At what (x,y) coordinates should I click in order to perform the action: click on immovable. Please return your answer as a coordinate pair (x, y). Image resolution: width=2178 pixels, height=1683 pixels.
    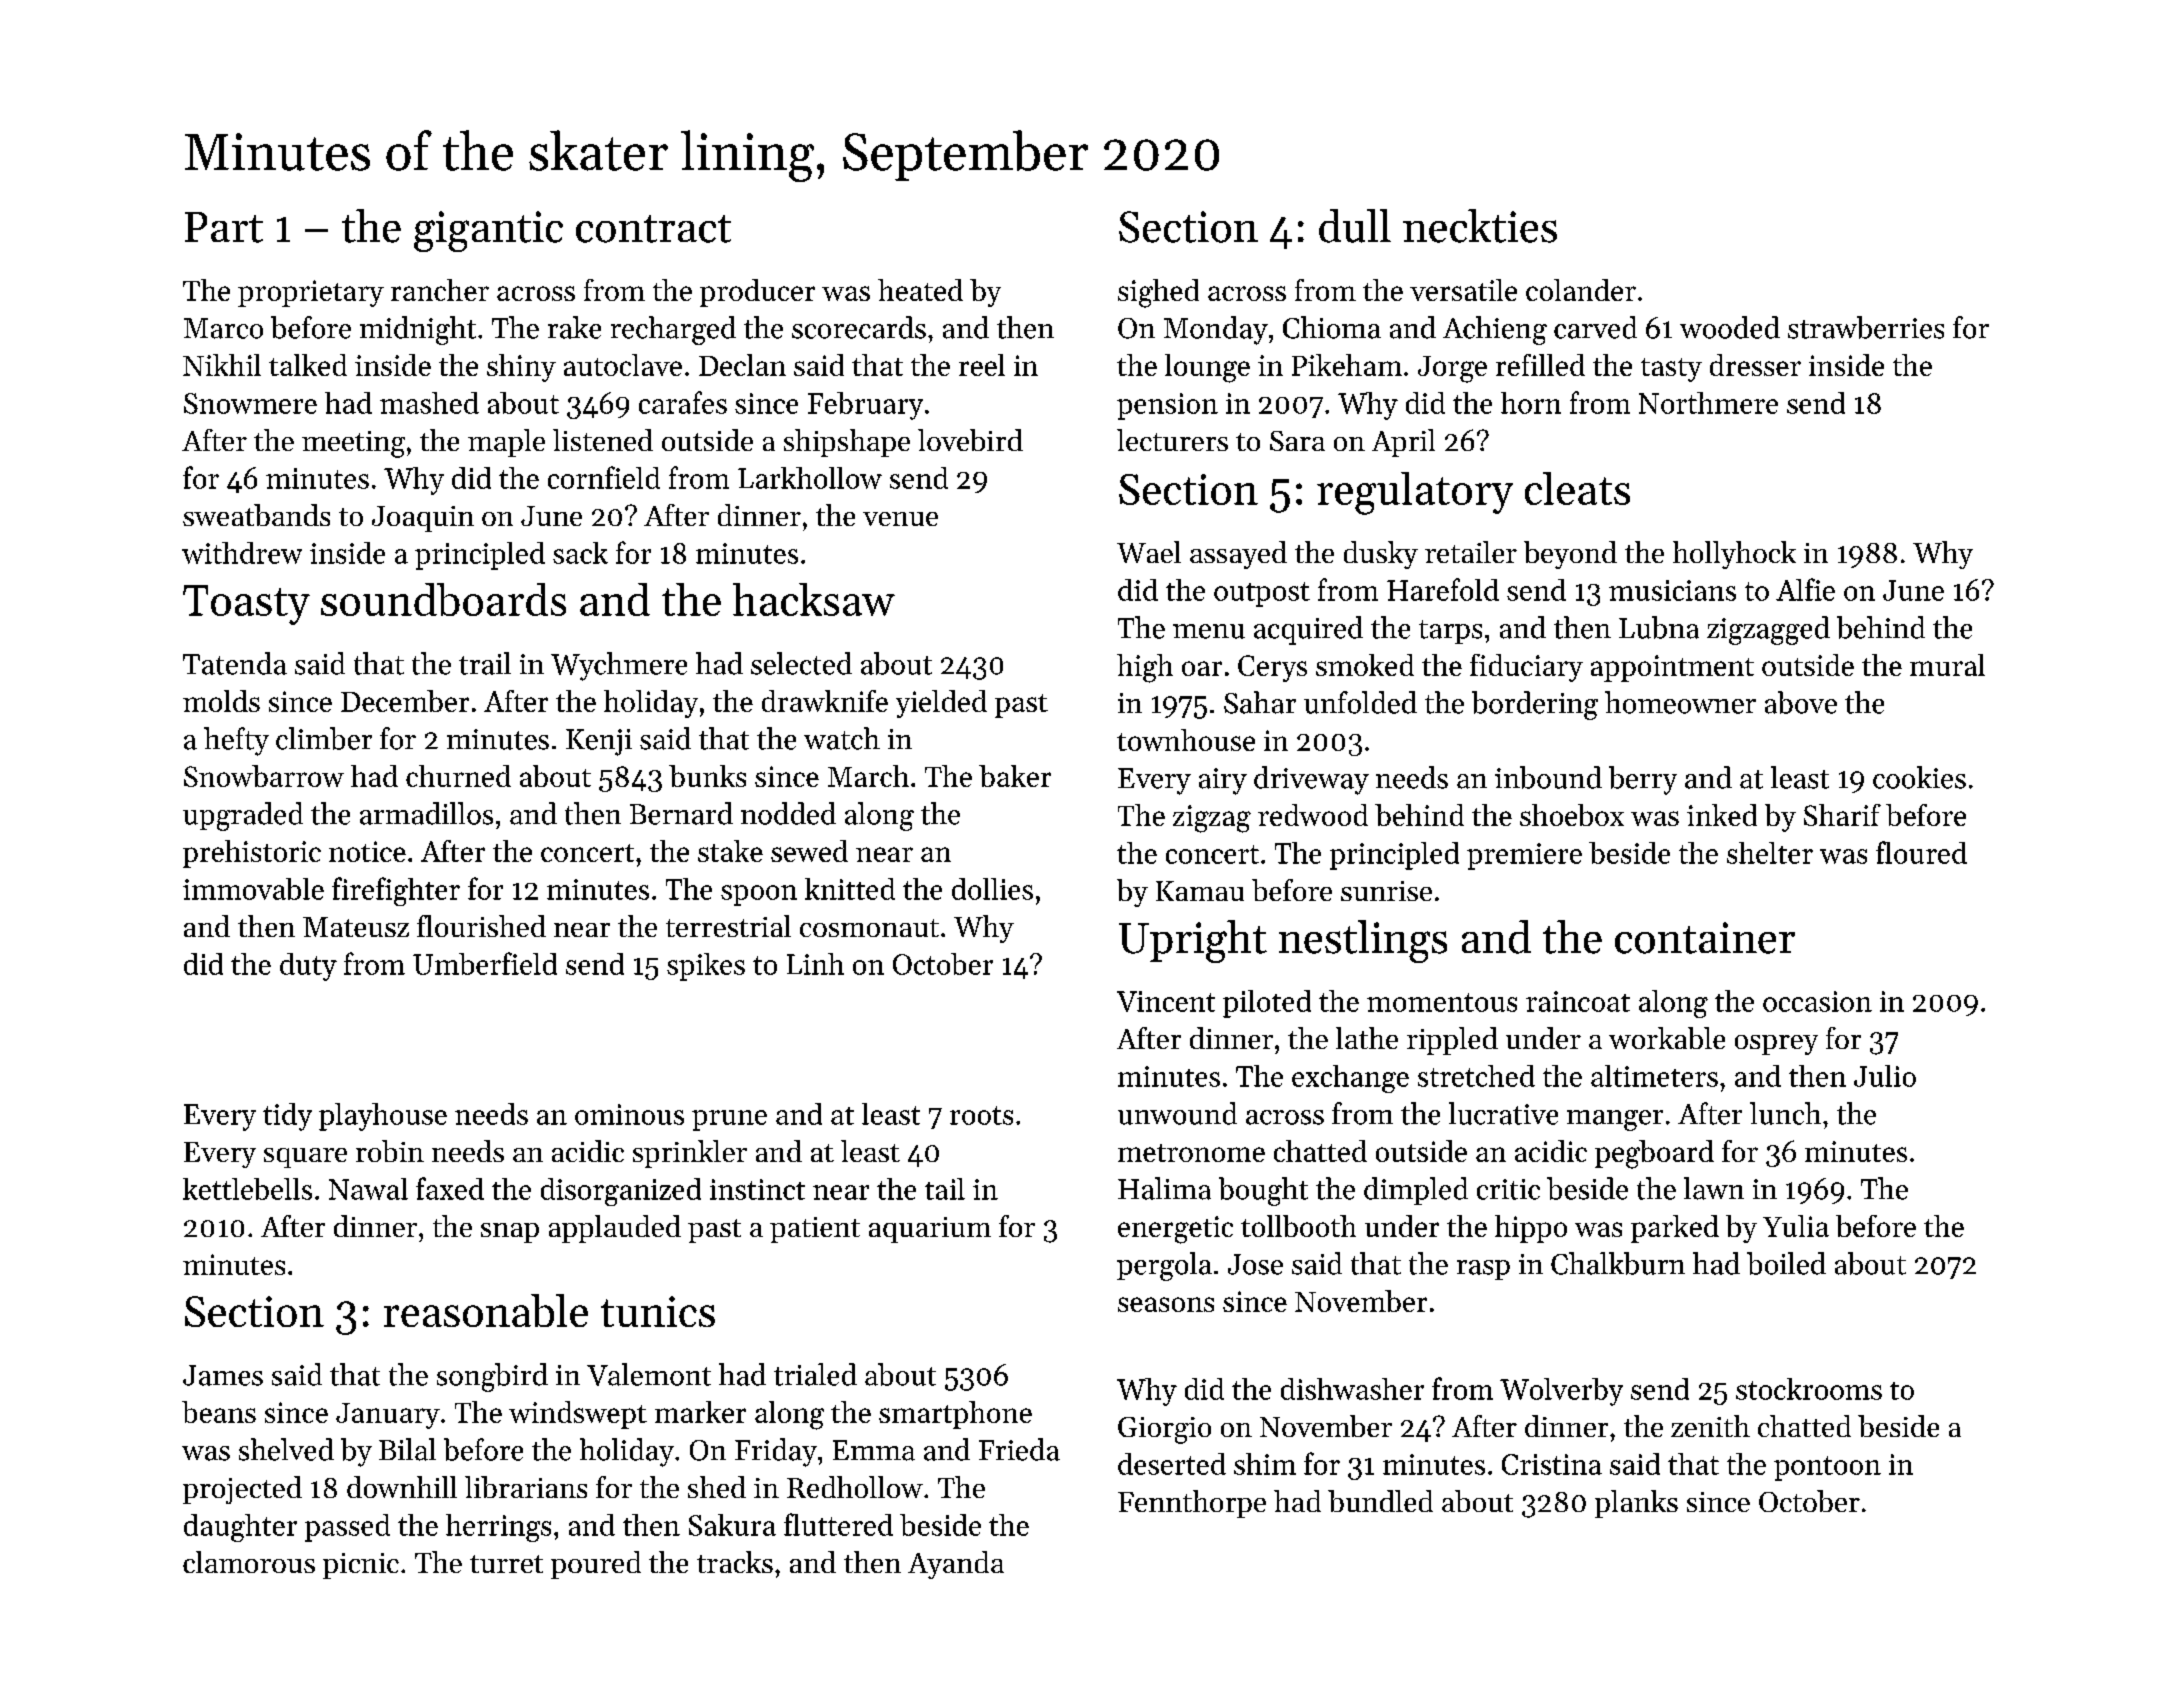
    Looking at the image, I should click on (253, 889).
